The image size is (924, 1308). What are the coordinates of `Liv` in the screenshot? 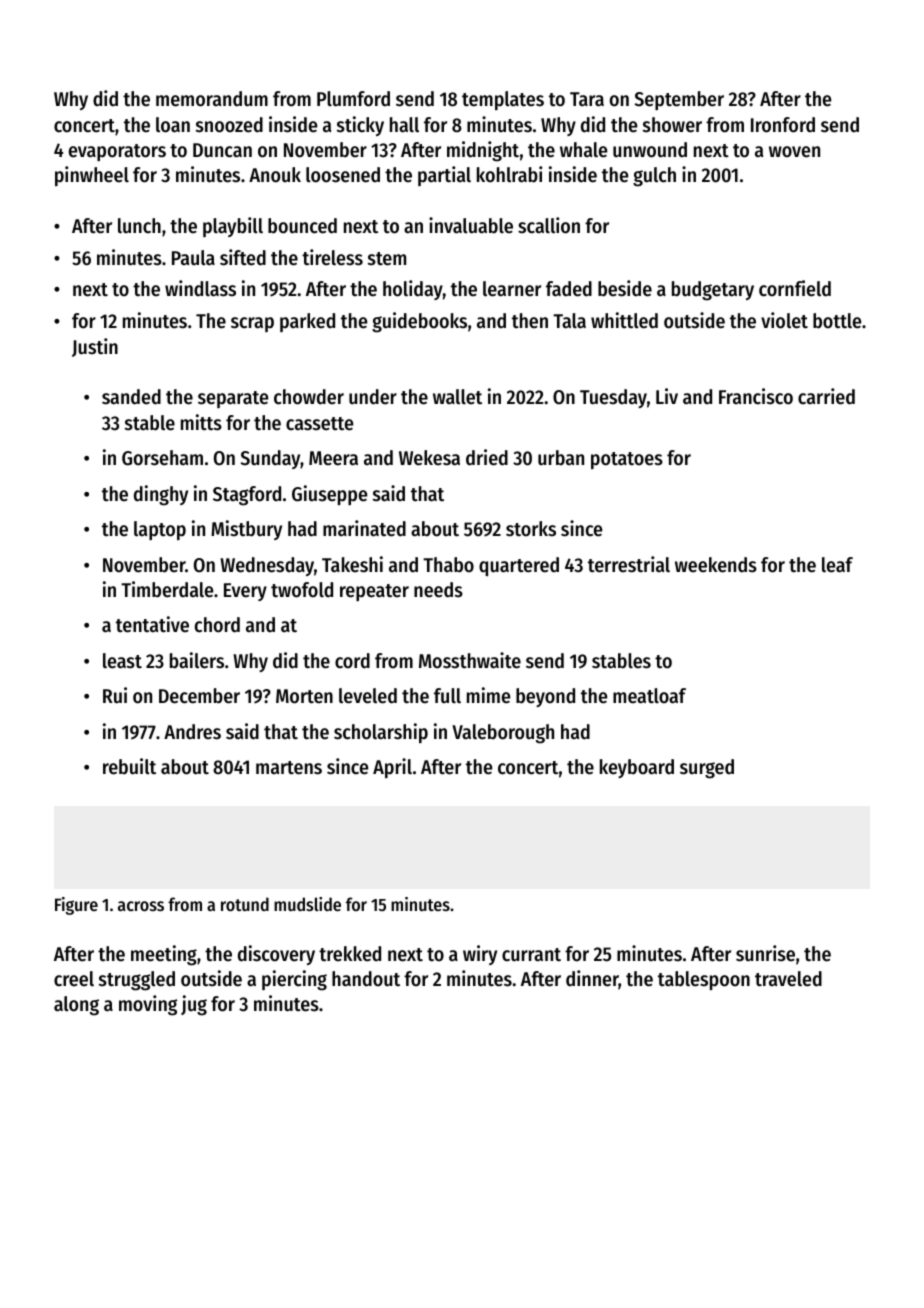 It's located at (667, 396).
